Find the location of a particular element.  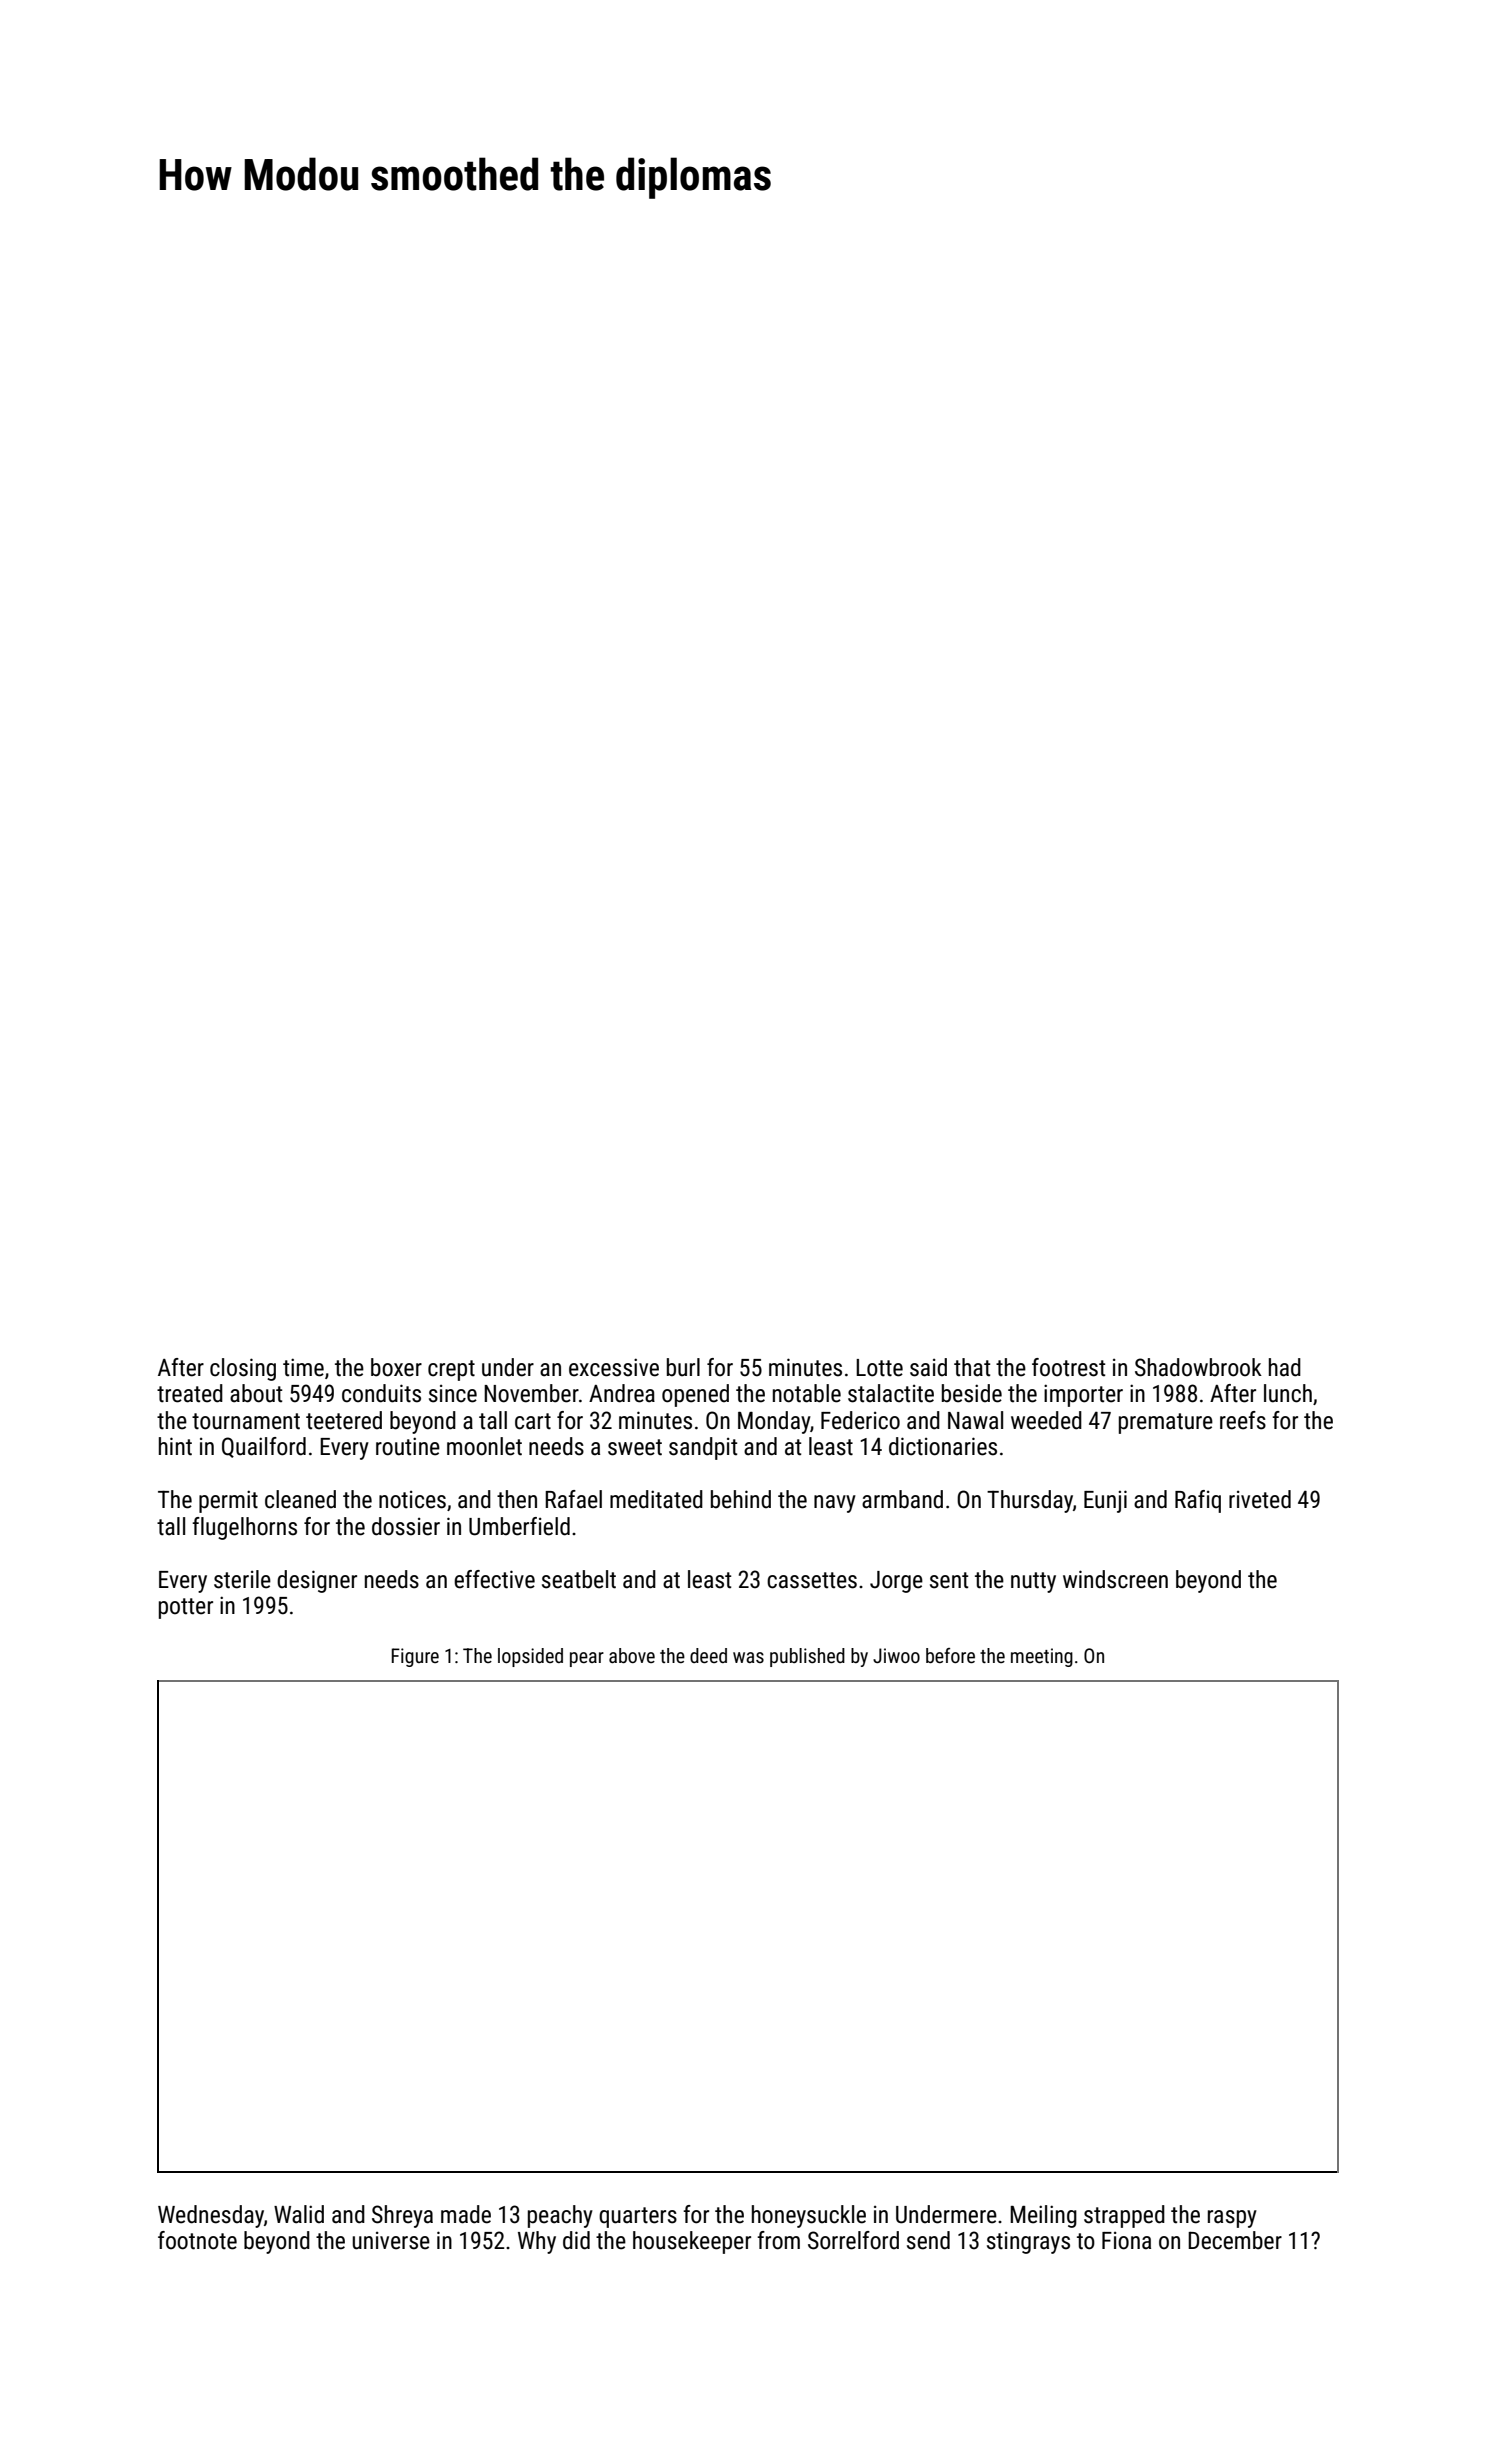

Meiling is located at coordinates (1043, 2216).
